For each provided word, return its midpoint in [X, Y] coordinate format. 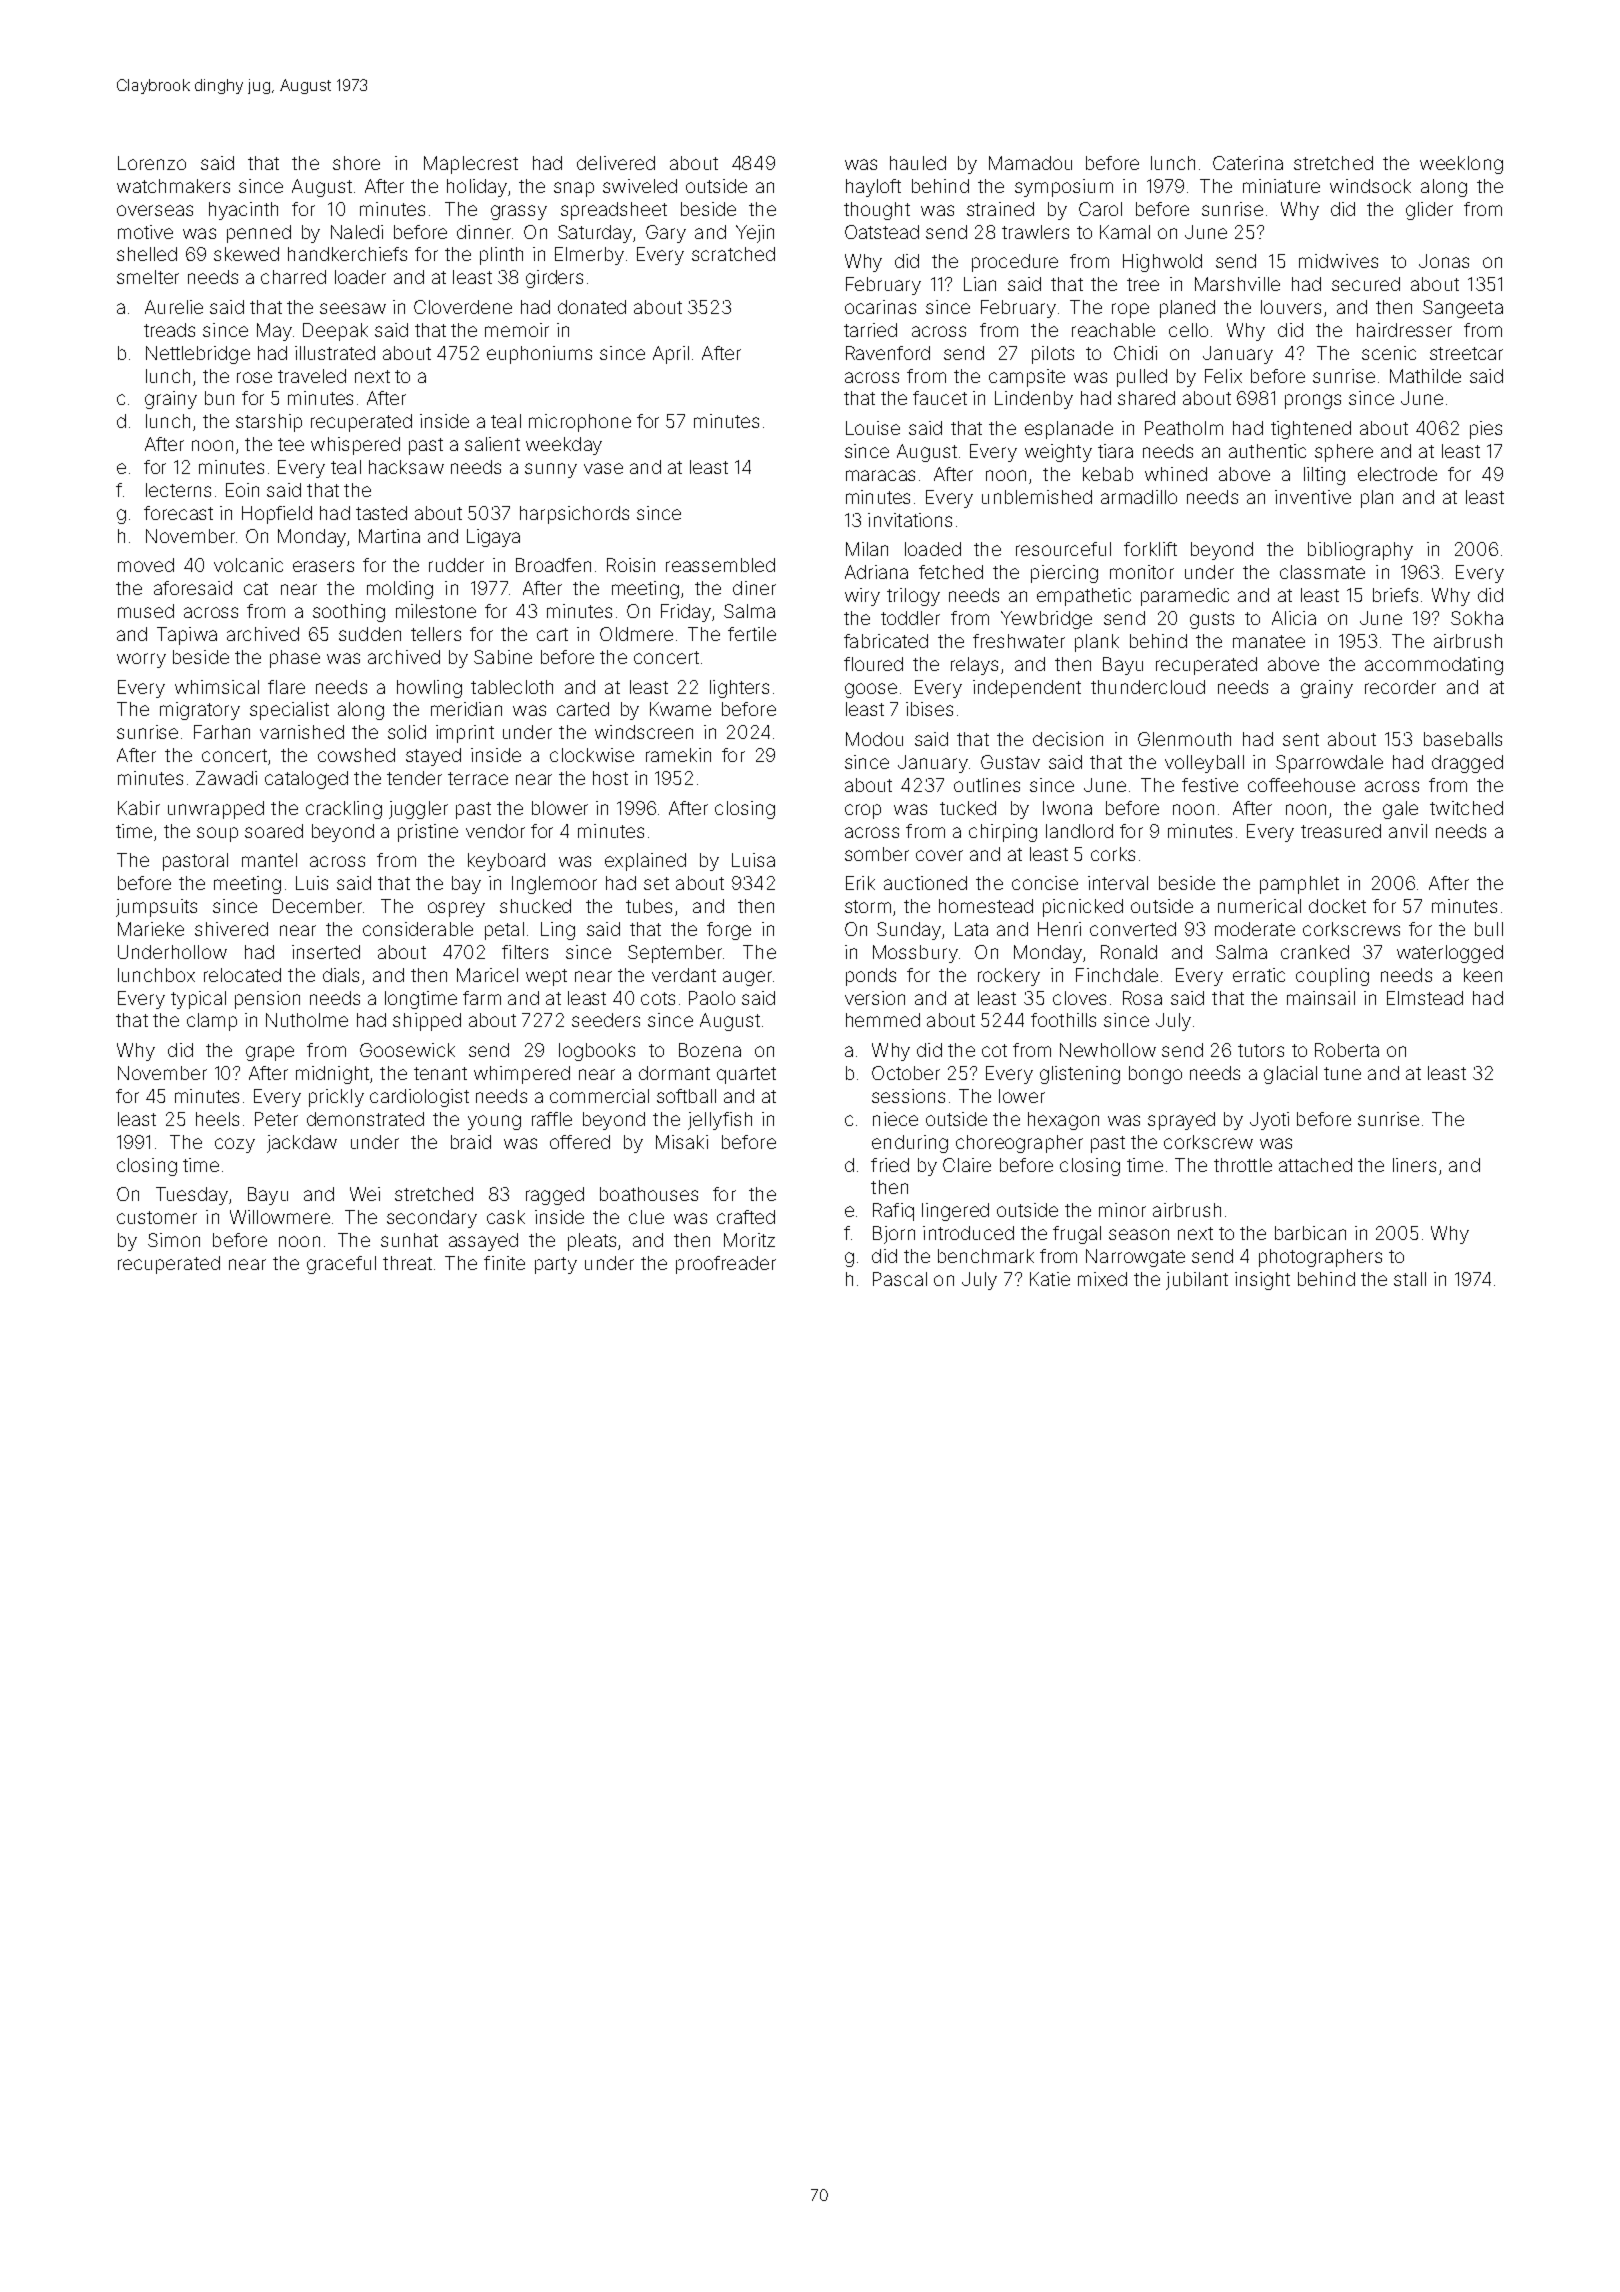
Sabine [503, 657]
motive [145, 232]
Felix [1223, 376]
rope [1130, 310]
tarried [870, 330]
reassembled [720, 565]
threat [407, 1263]
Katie [1050, 1279]
